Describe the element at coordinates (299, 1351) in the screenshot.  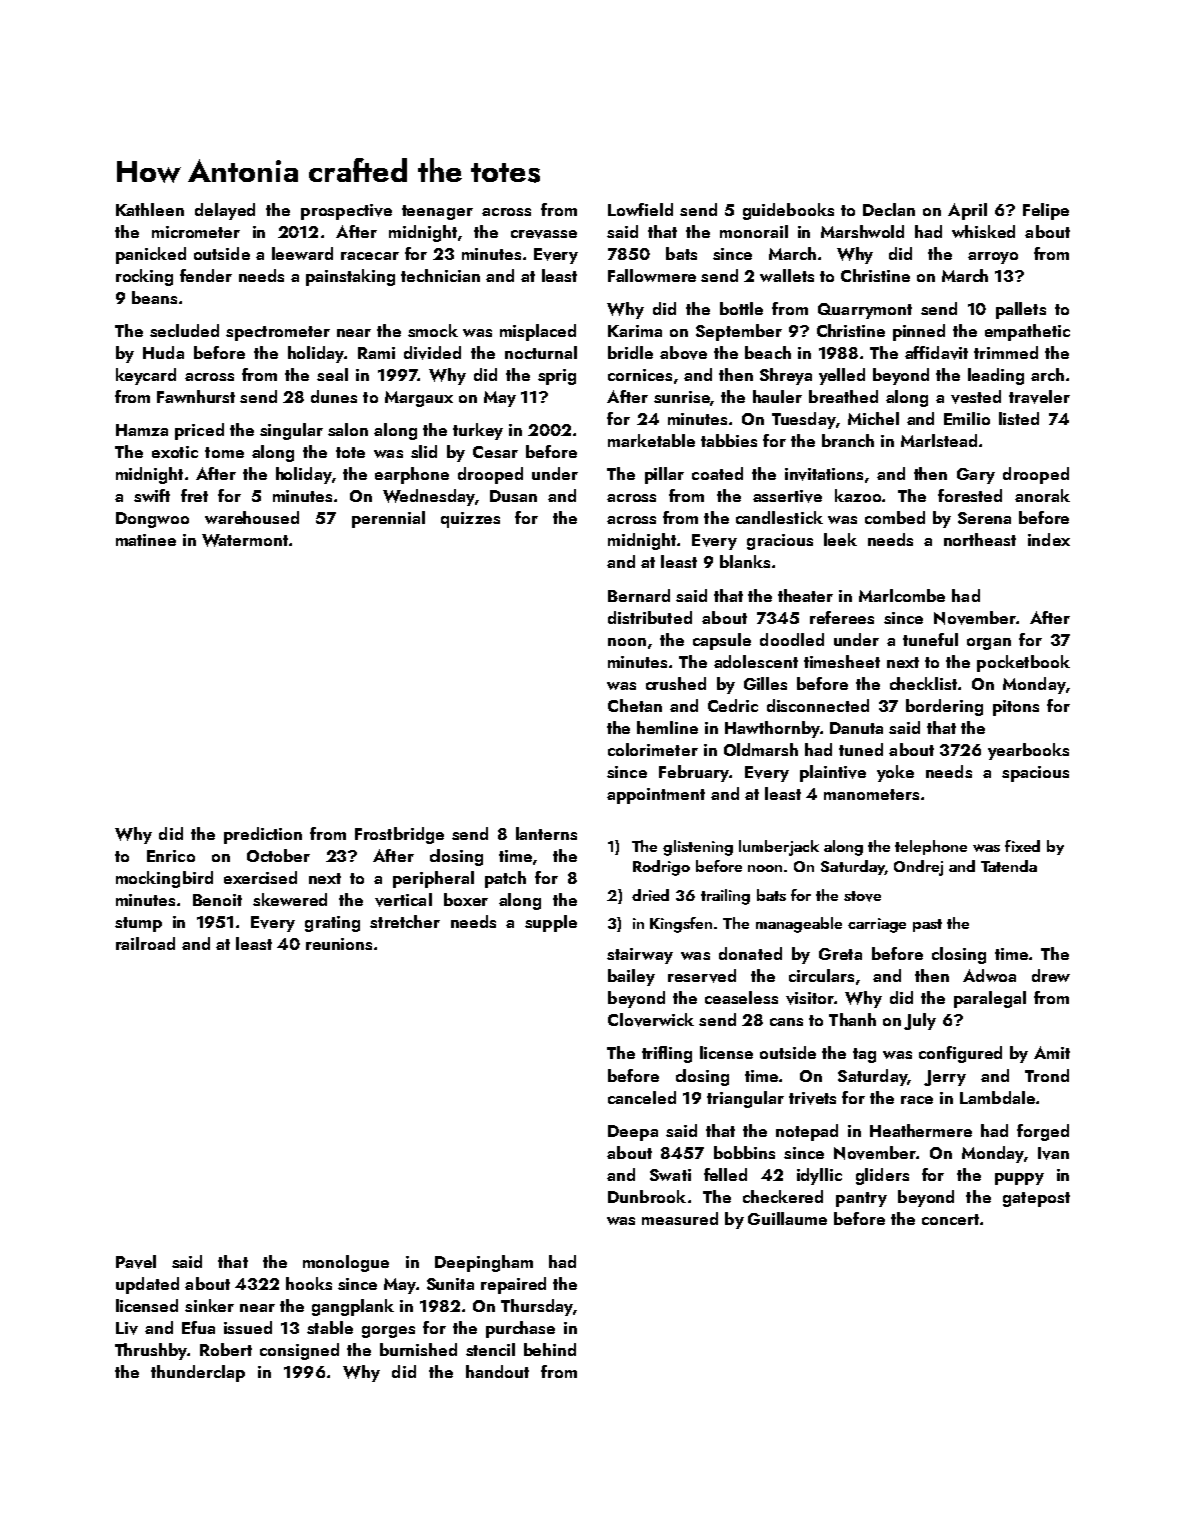
I see `consigned` at that location.
